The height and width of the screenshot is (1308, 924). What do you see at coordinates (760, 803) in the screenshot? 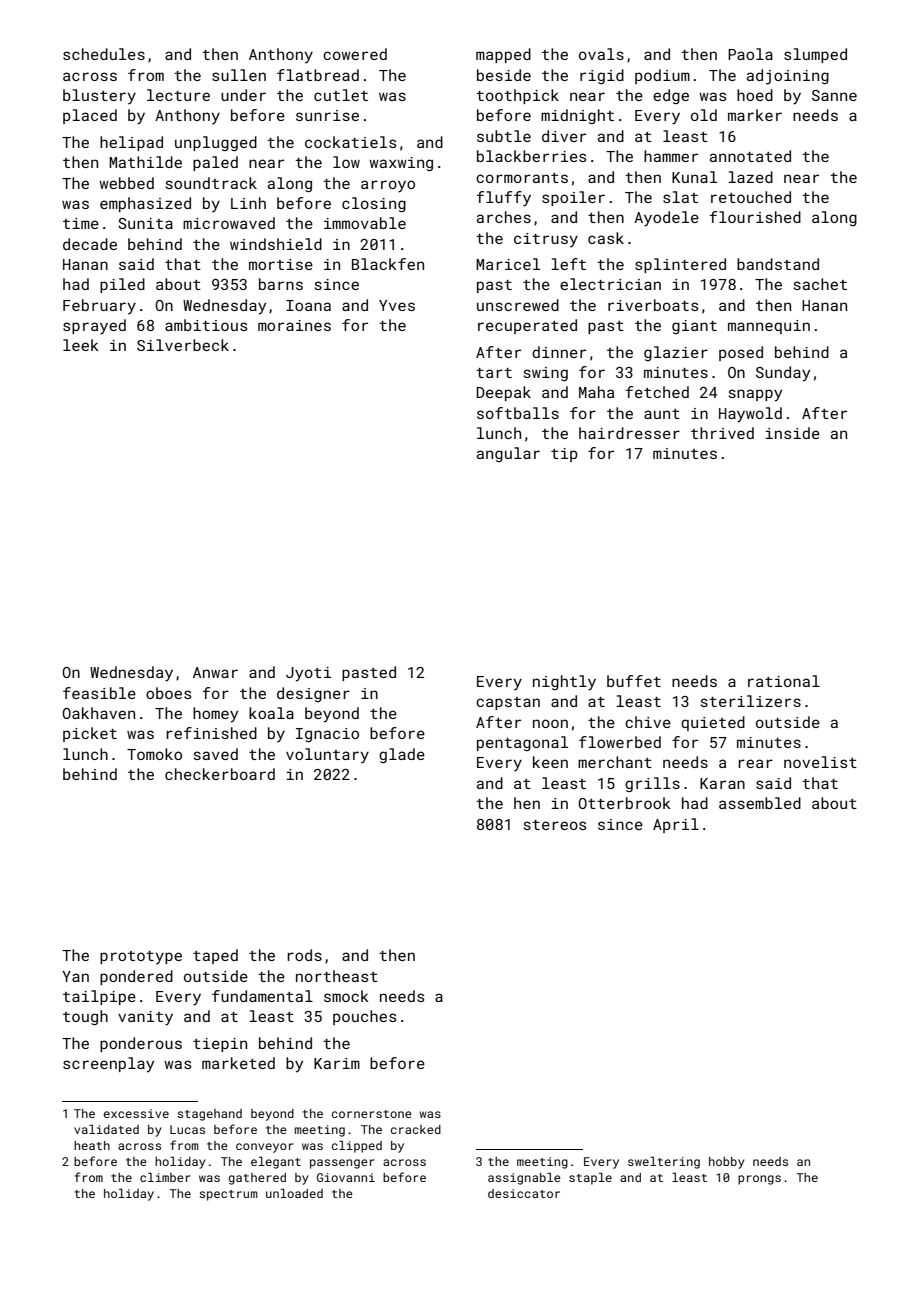
I see `assembled` at bounding box center [760, 803].
